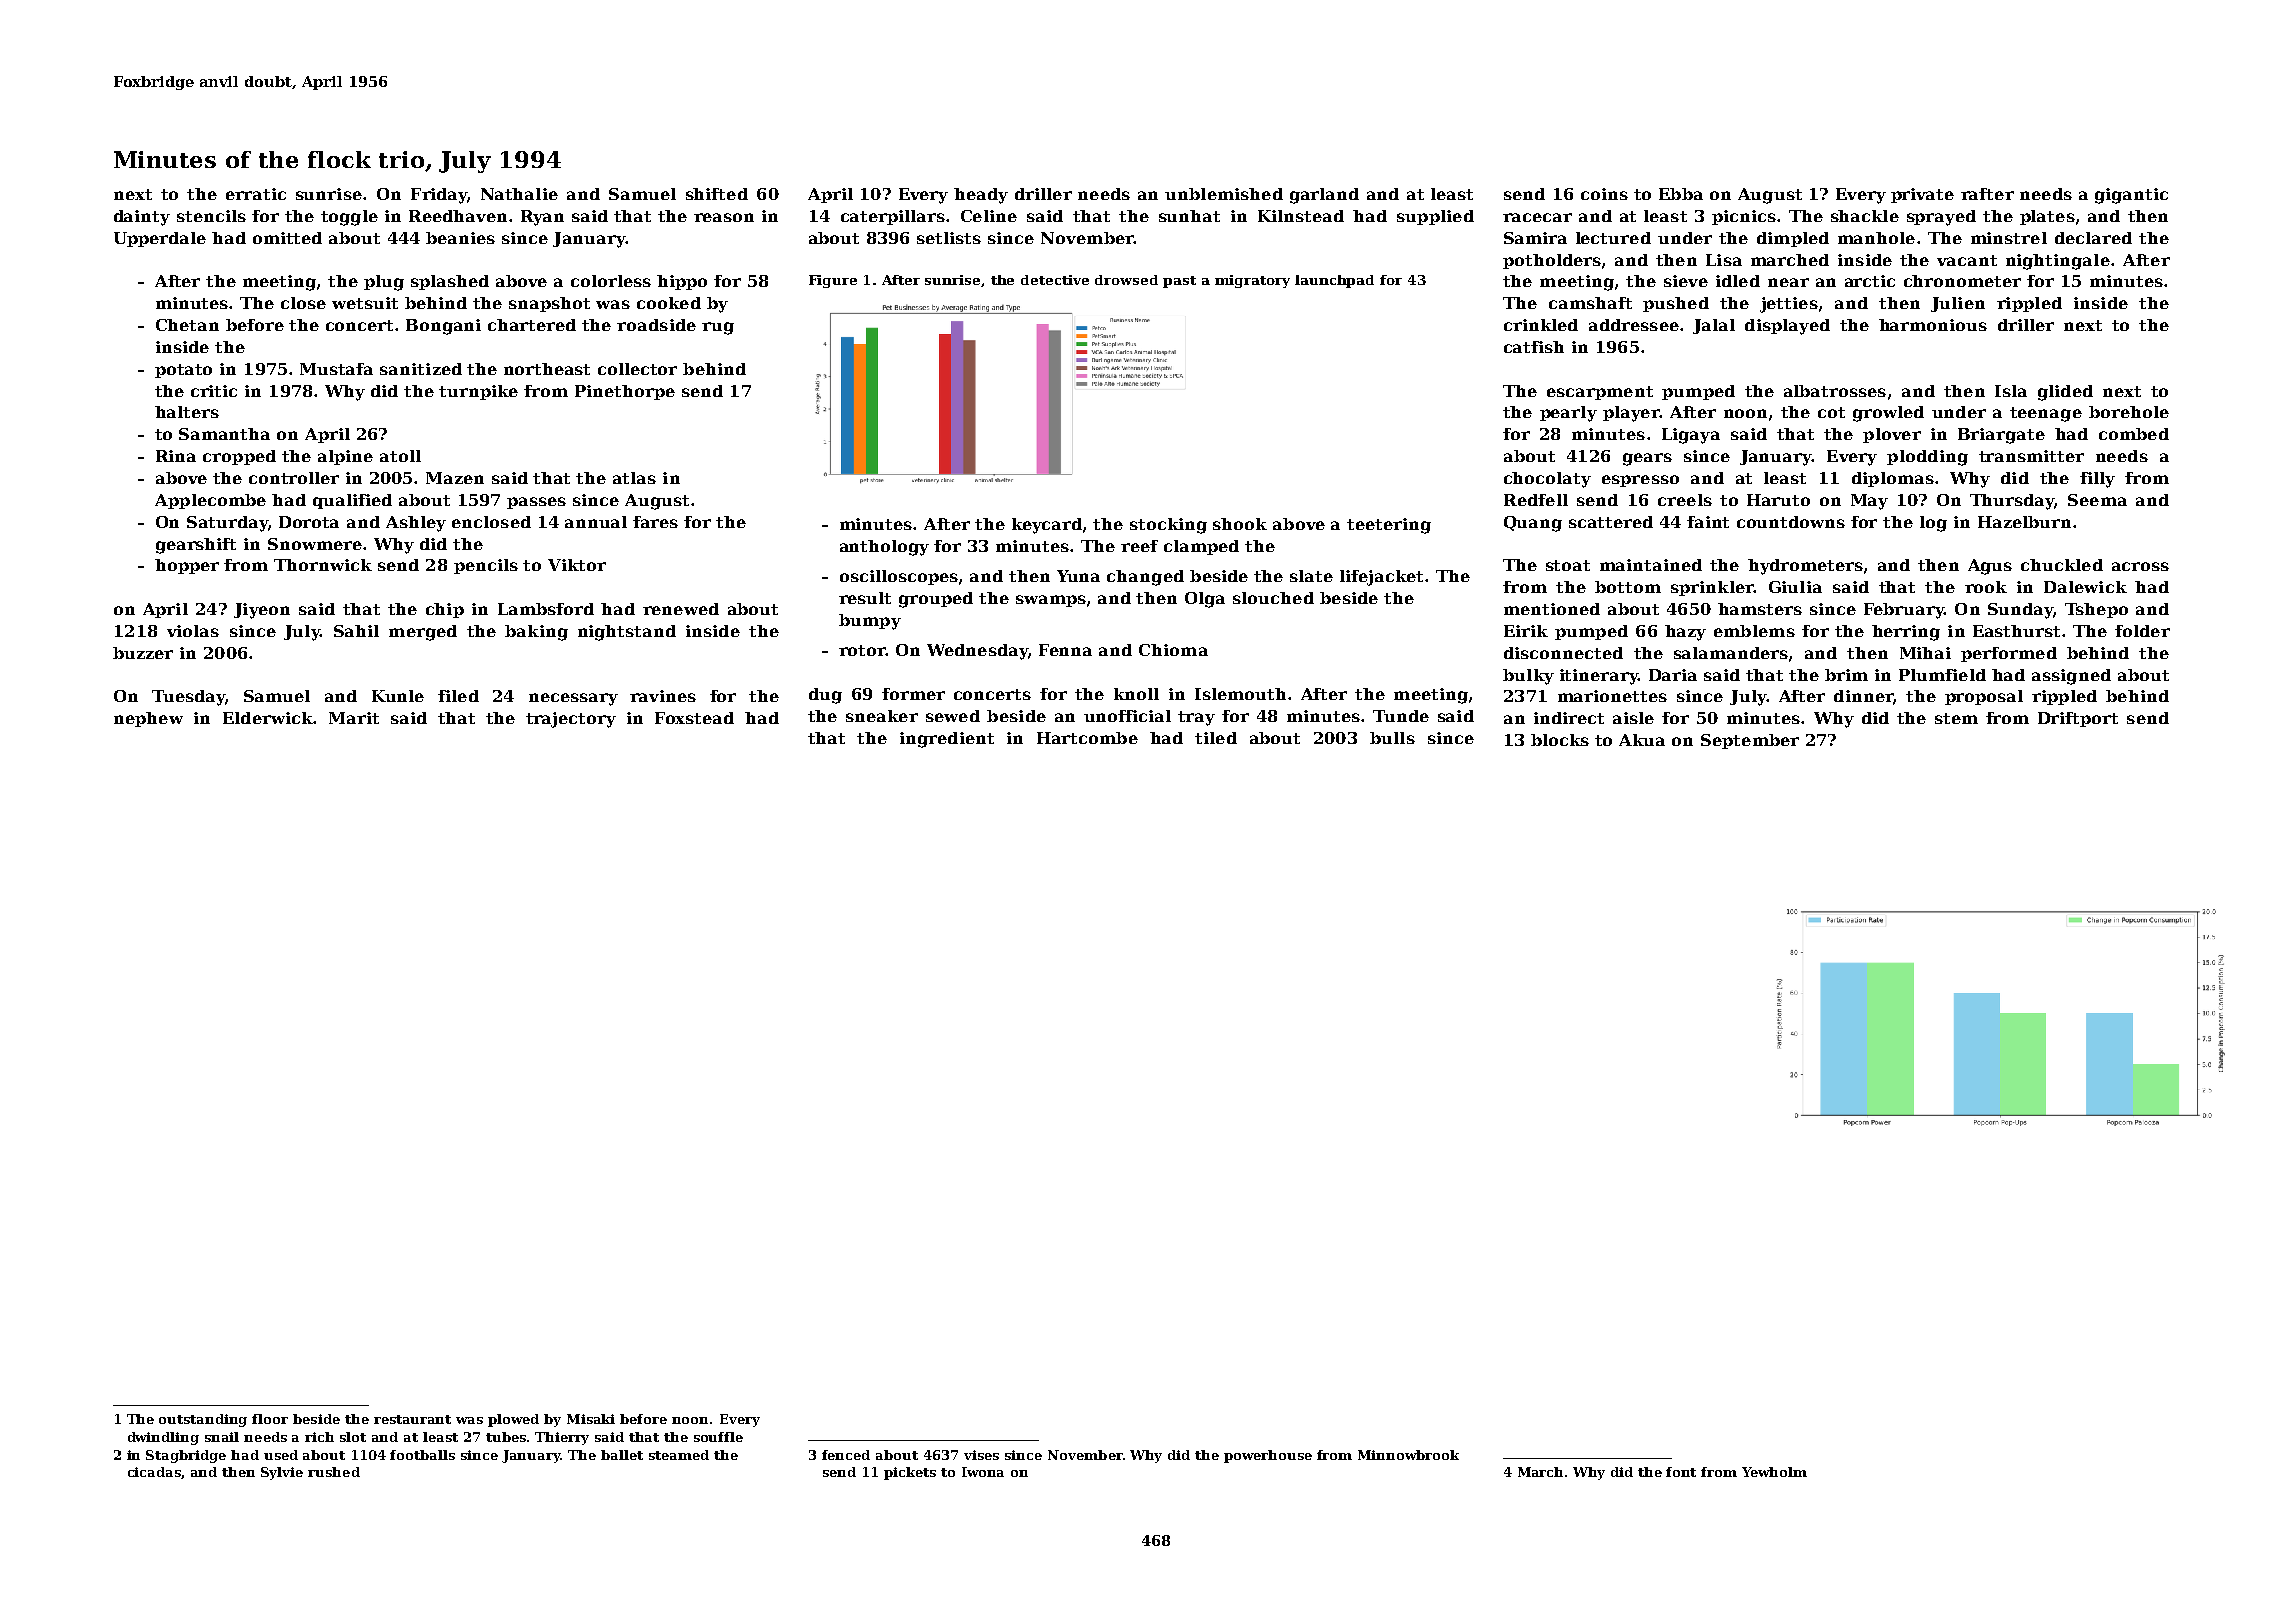 This screenshot has width=2282, height=1614. What do you see at coordinates (1136, 694) in the screenshot?
I see `knoll` at bounding box center [1136, 694].
